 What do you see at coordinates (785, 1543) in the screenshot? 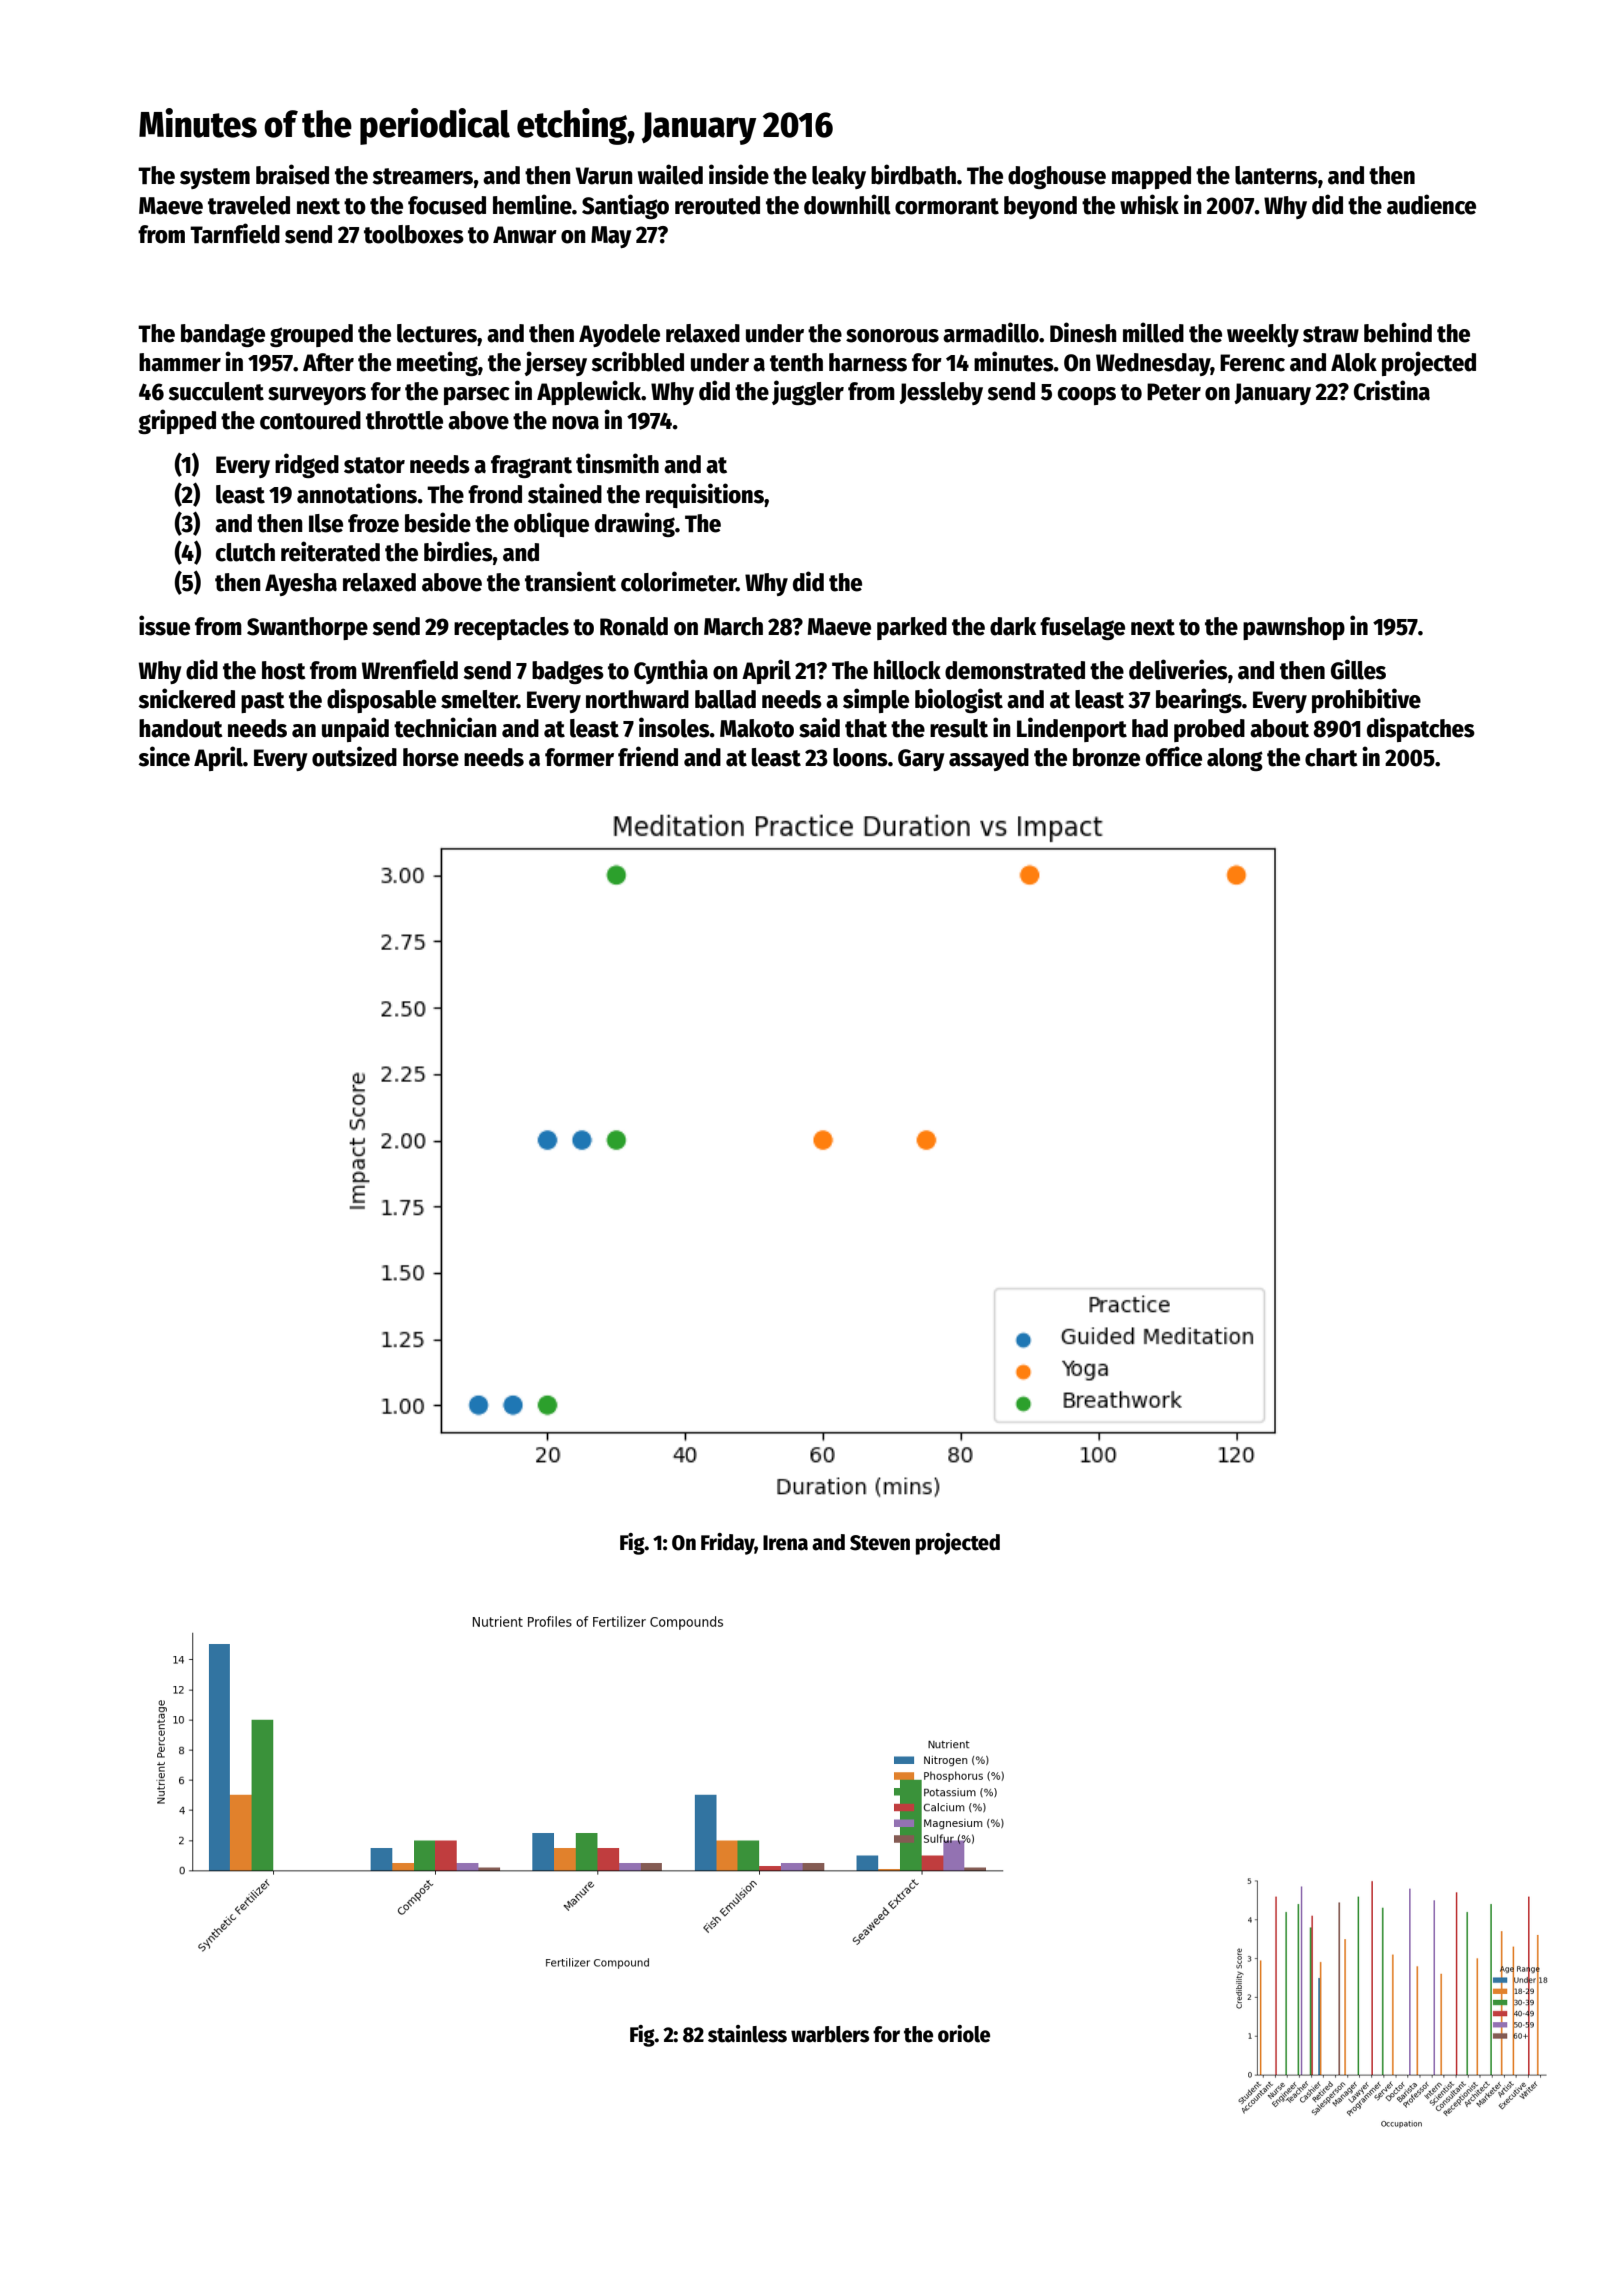
I see `Irena` at bounding box center [785, 1543].
